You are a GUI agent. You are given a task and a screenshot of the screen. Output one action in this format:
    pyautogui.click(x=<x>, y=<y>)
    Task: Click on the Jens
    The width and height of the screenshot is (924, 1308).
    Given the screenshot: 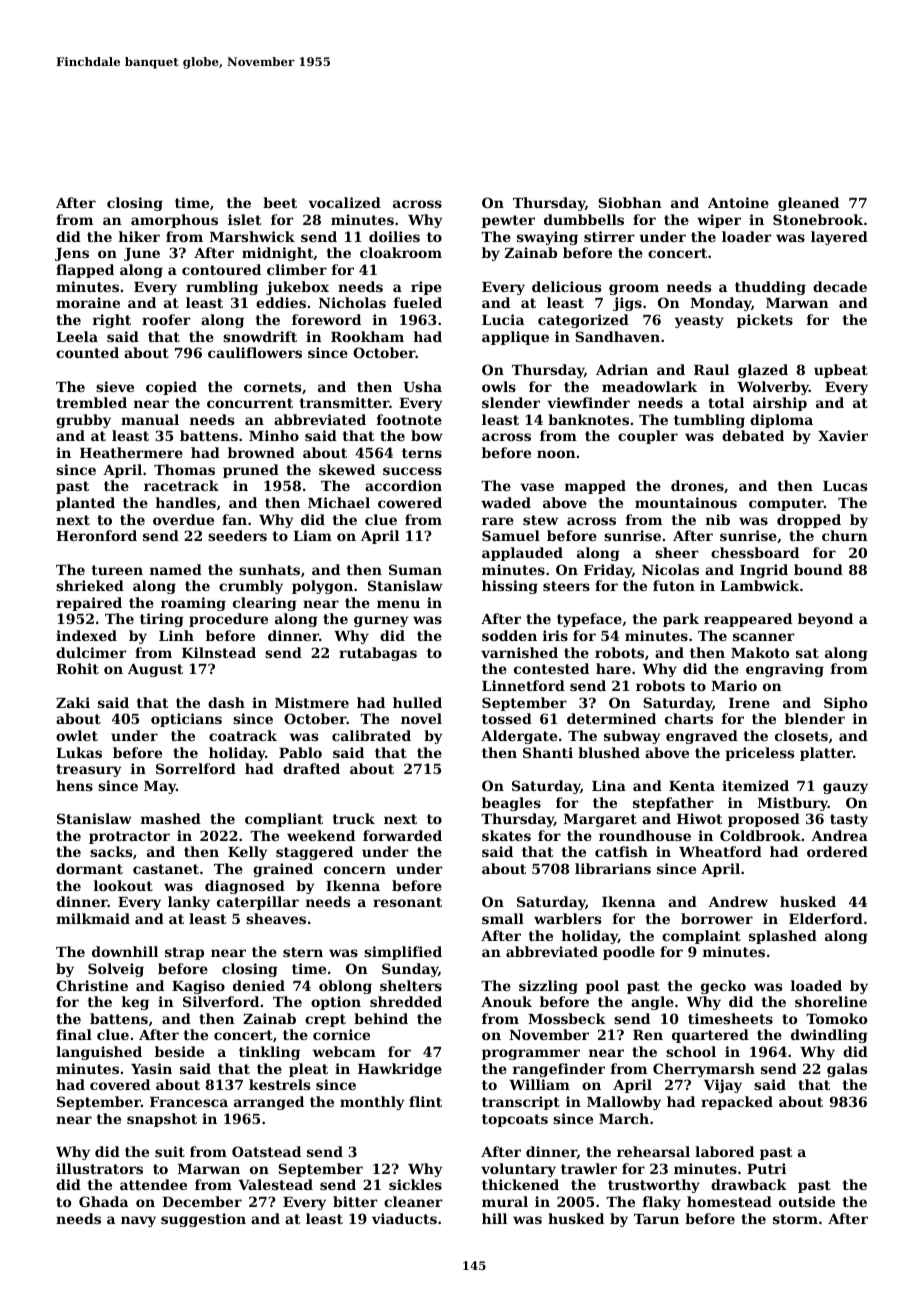 What is the action you would take?
    pyautogui.click(x=72, y=254)
